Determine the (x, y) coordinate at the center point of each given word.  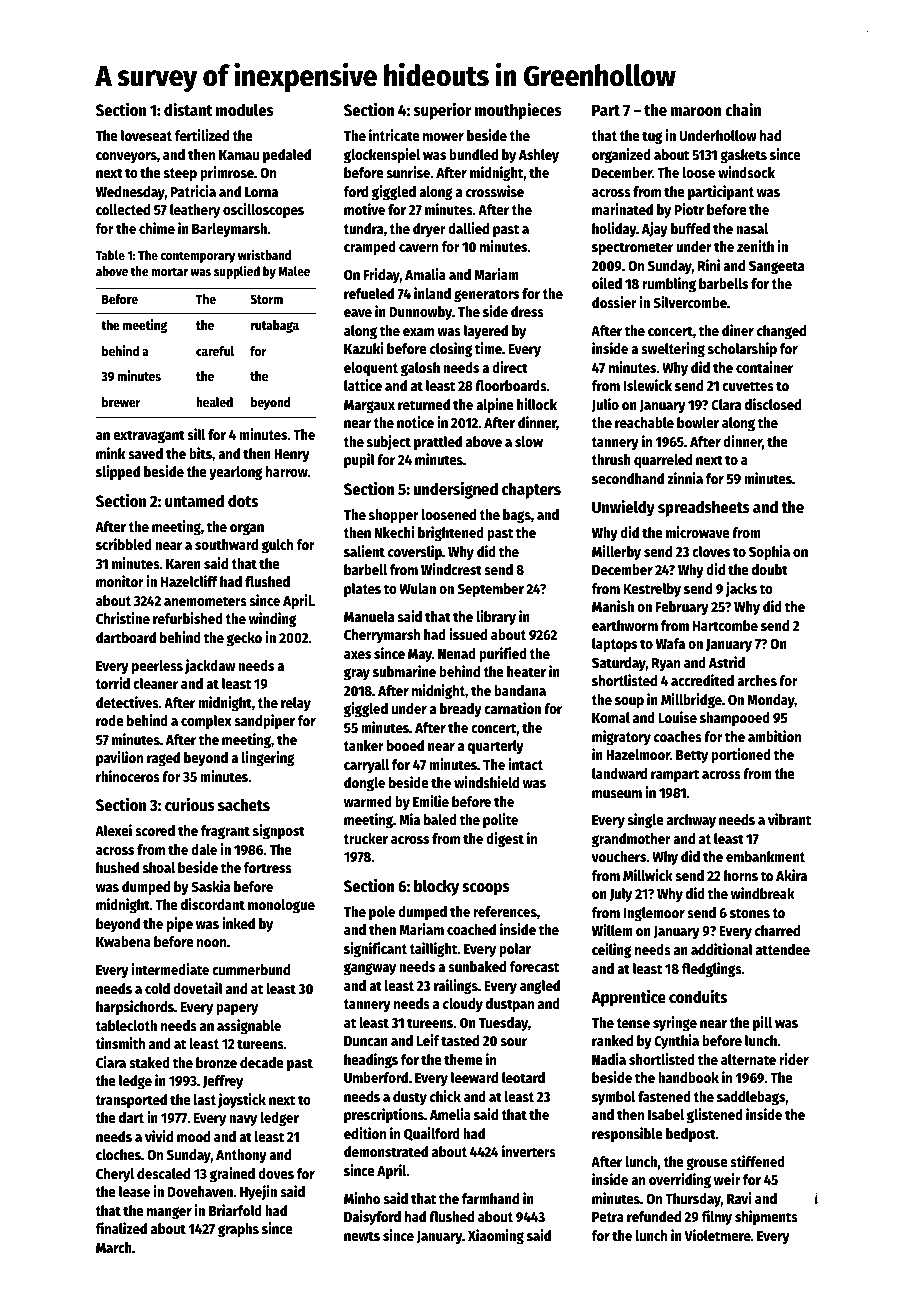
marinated (622, 209)
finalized (121, 1228)
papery (237, 1009)
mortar (169, 271)
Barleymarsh (229, 230)
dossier (614, 302)
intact (525, 764)
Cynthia (676, 1041)
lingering (268, 758)
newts (362, 1236)
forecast (534, 966)
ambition (774, 736)
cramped (370, 248)
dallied (468, 228)
